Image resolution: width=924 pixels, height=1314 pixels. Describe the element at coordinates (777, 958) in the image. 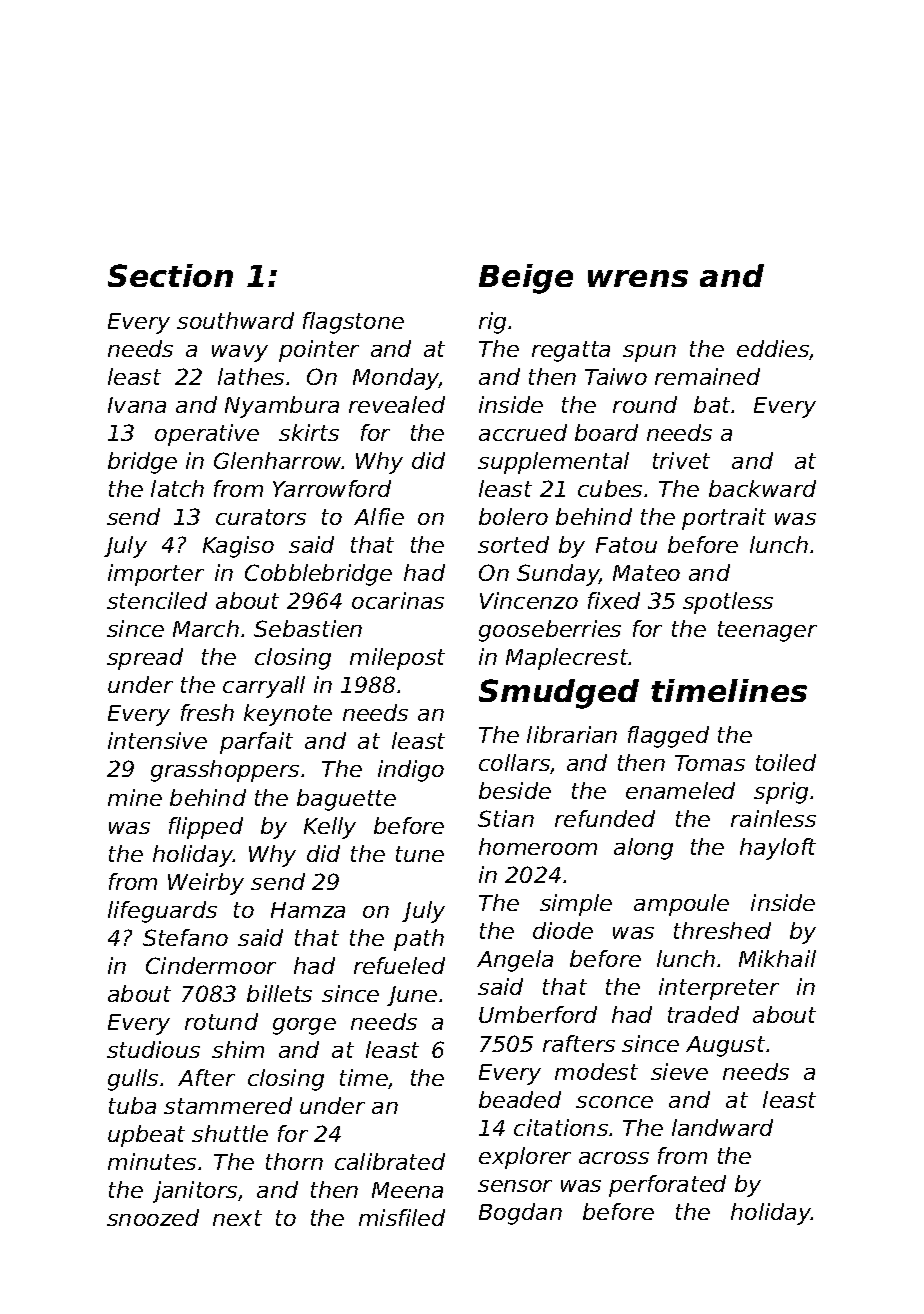

I see `Mikhail` at that location.
